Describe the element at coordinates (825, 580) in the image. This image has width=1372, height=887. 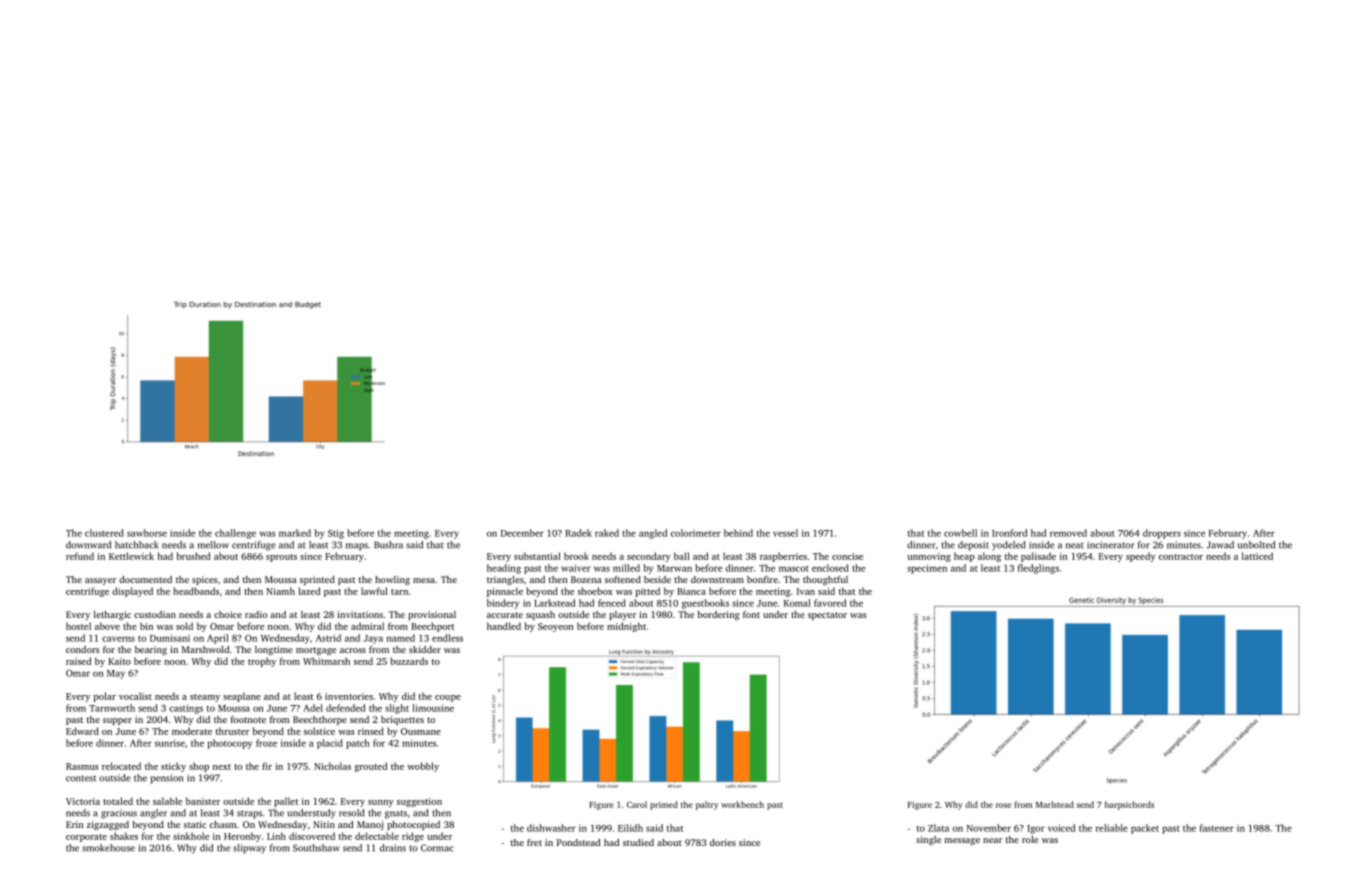
I see `thoughtful` at that location.
